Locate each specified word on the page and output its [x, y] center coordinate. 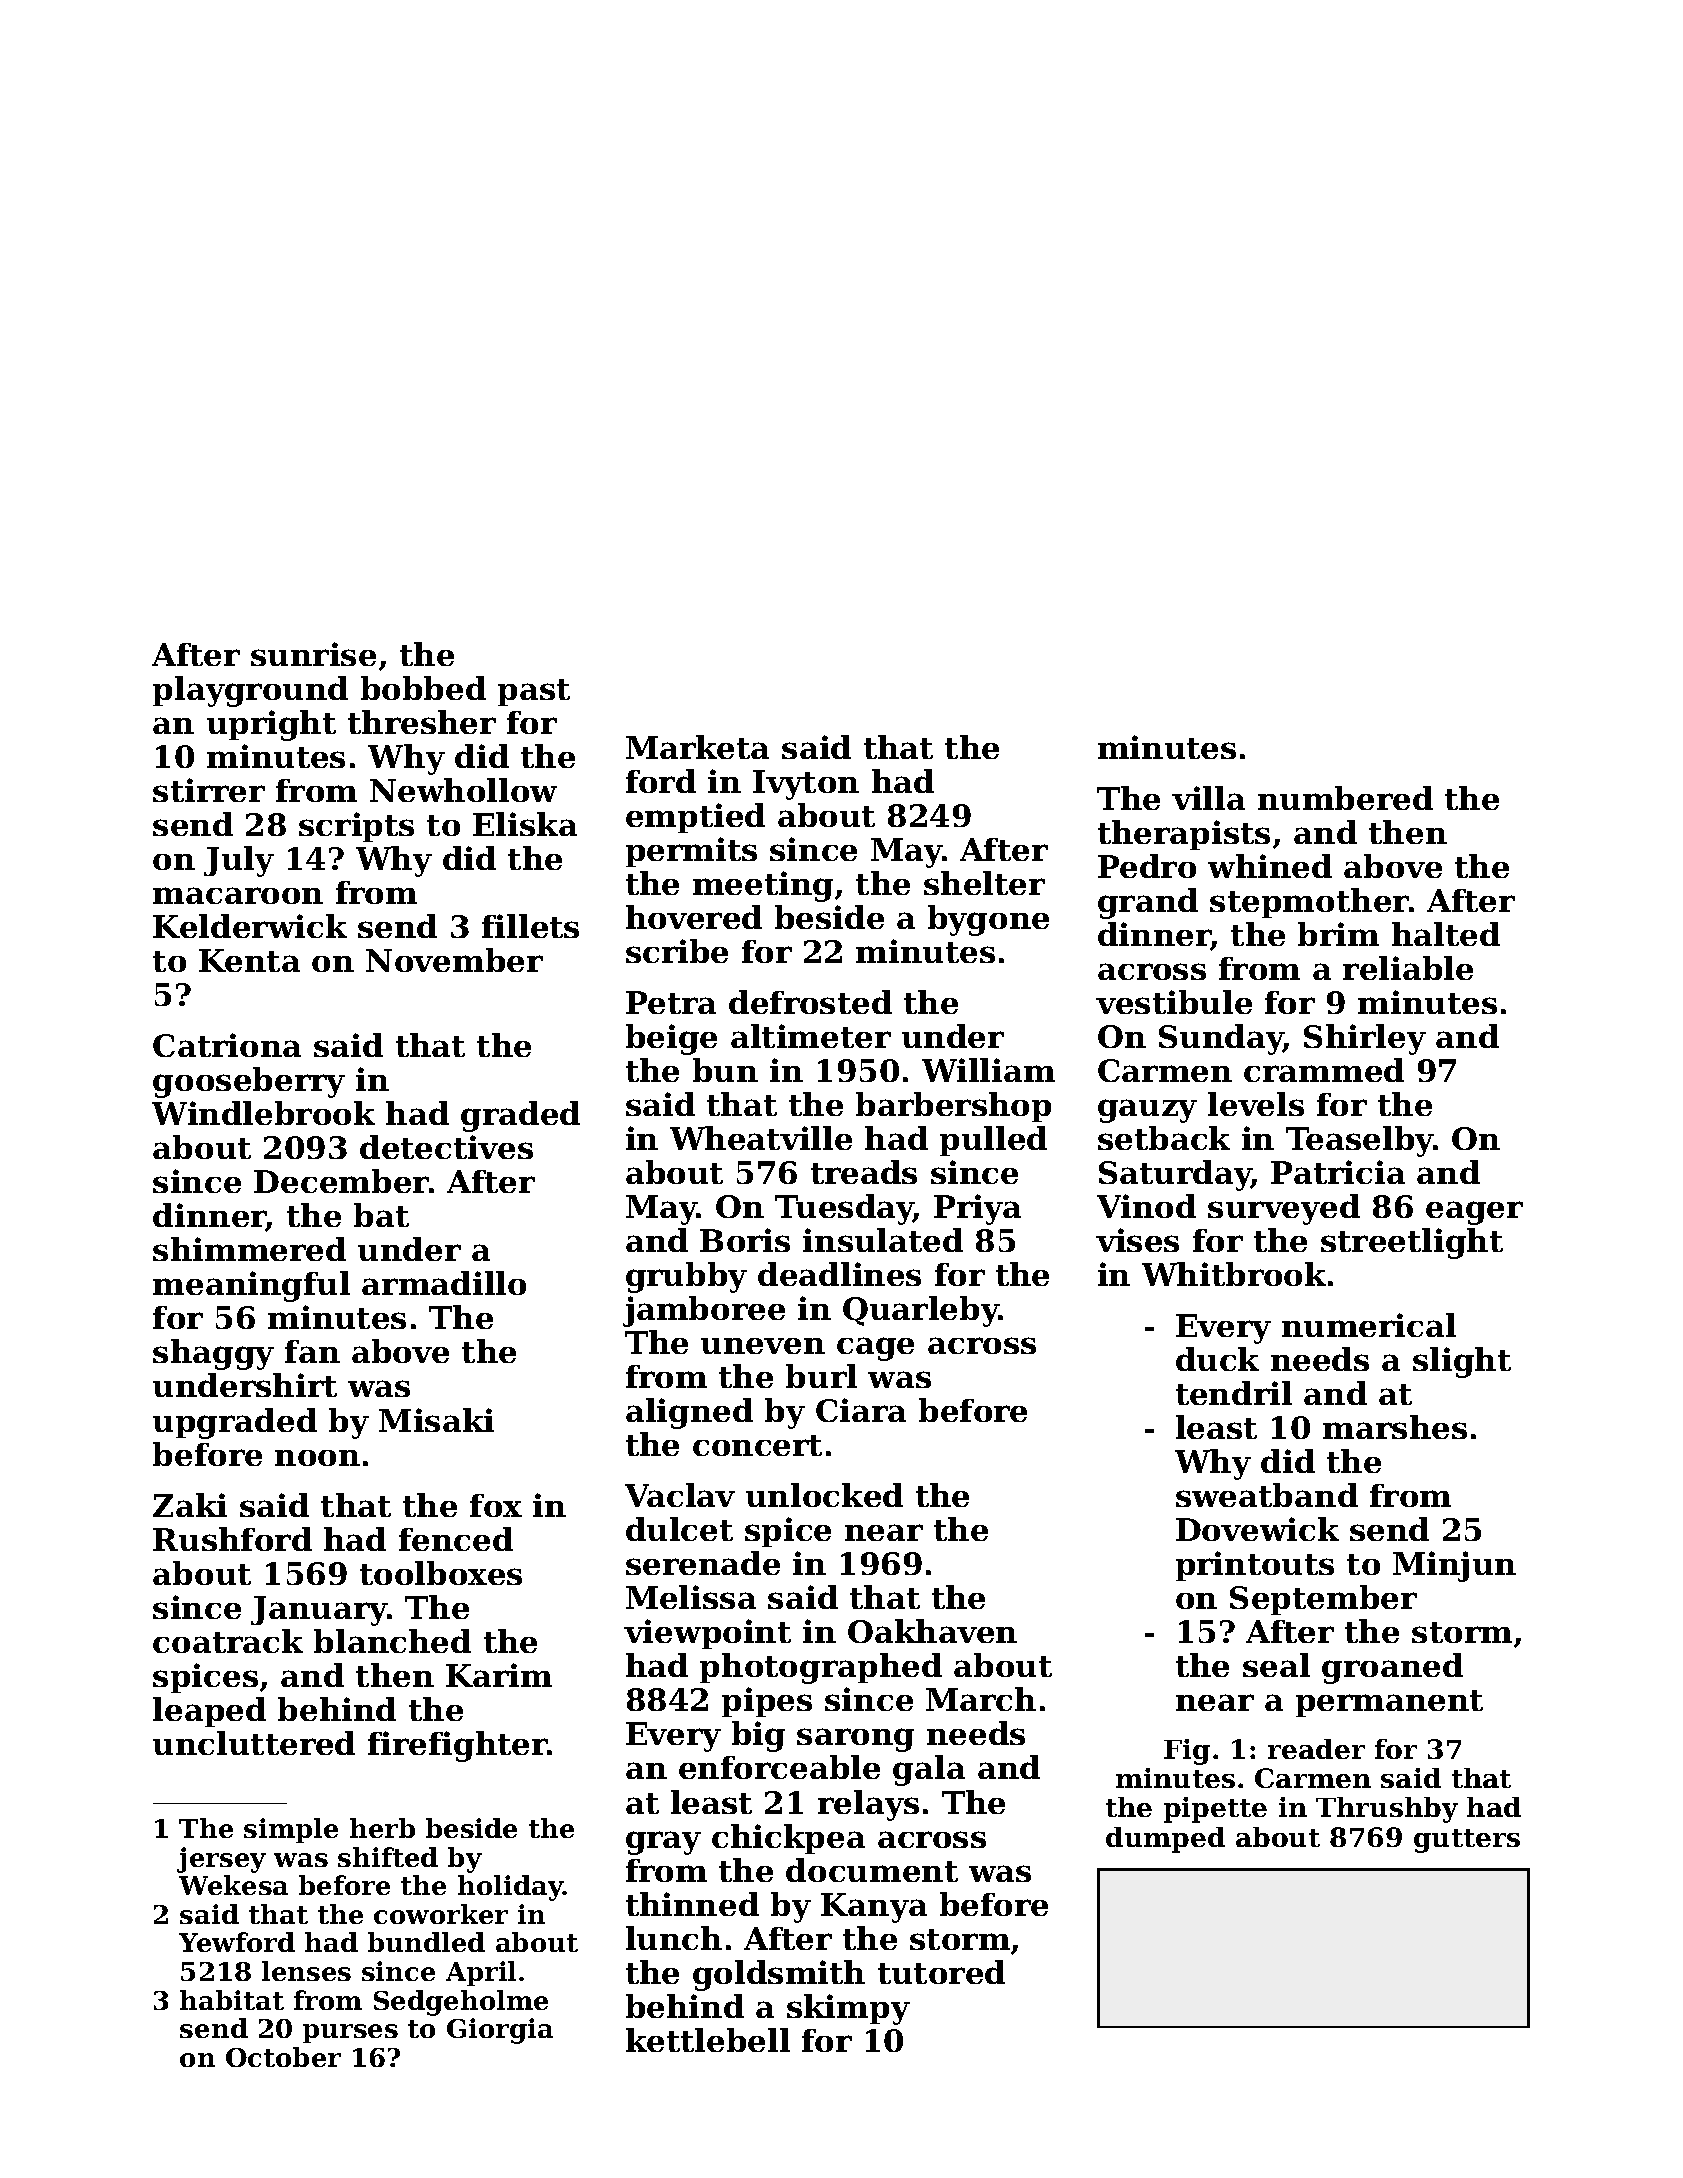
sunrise [313, 654]
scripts [356, 827]
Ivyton [806, 785]
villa [1208, 798]
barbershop [953, 1107]
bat [381, 1215]
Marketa [697, 747]
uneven [763, 1346]
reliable [1408, 968]
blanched [392, 1641]
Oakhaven [932, 1631]
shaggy [213, 1354]
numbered [1345, 798]
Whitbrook [1234, 1274]
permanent [1389, 1703]
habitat [232, 2000]
